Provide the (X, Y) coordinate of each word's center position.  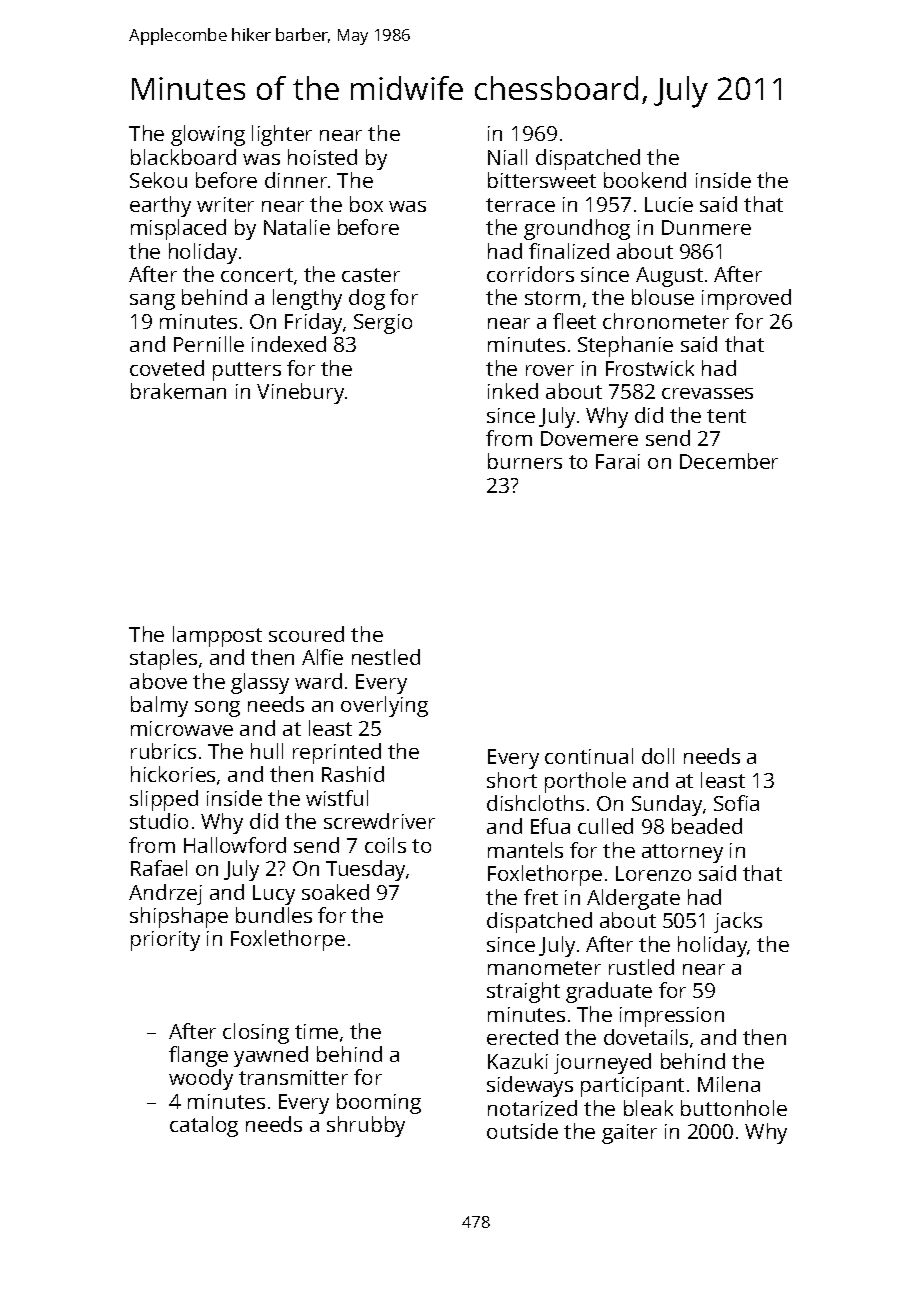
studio (159, 821)
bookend (645, 180)
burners (525, 461)
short (512, 780)
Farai (618, 461)
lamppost (217, 636)
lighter (282, 135)
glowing (208, 135)
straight (523, 992)
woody (201, 1079)
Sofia (736, 803)
